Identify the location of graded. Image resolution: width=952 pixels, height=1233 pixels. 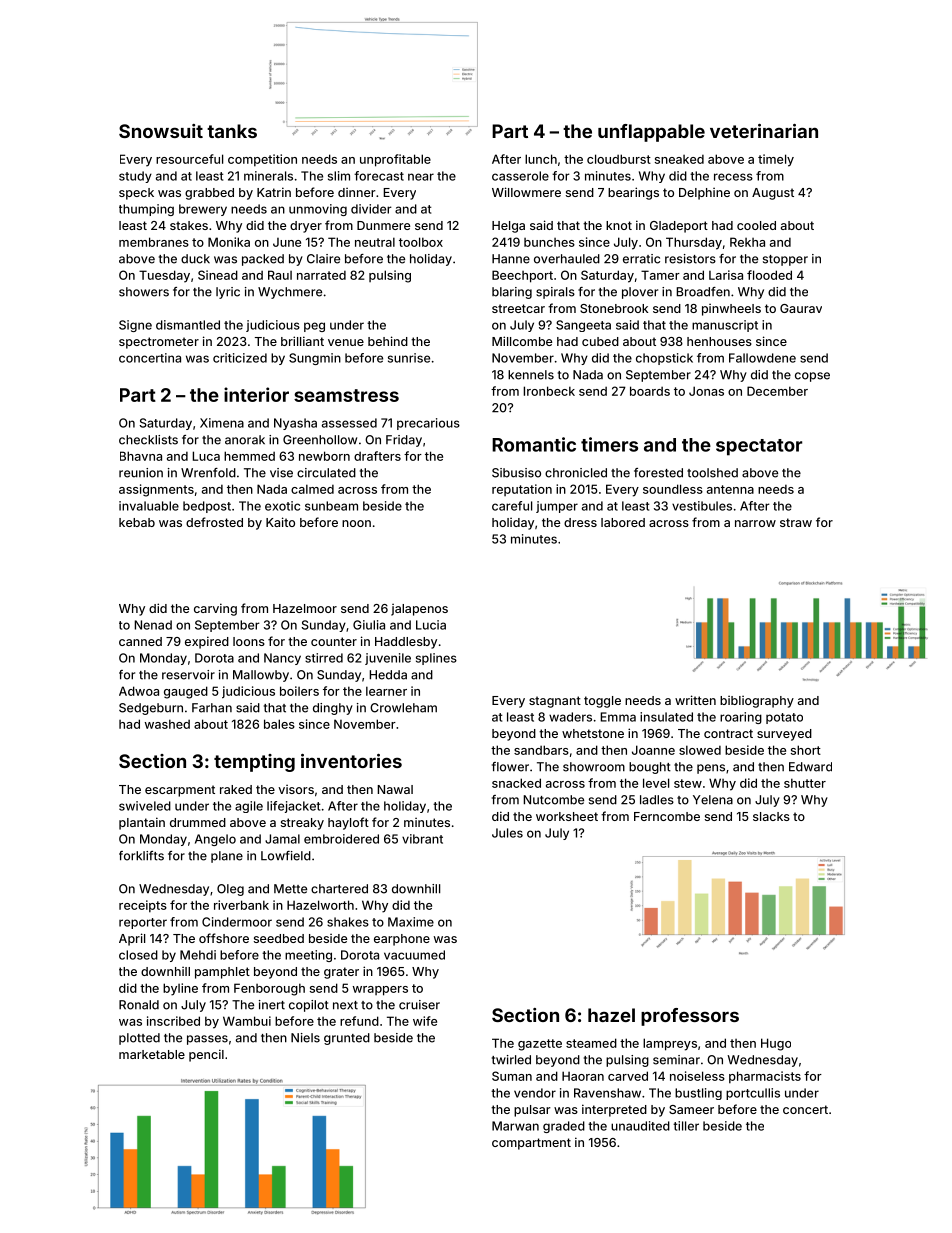
(564, 1127).
